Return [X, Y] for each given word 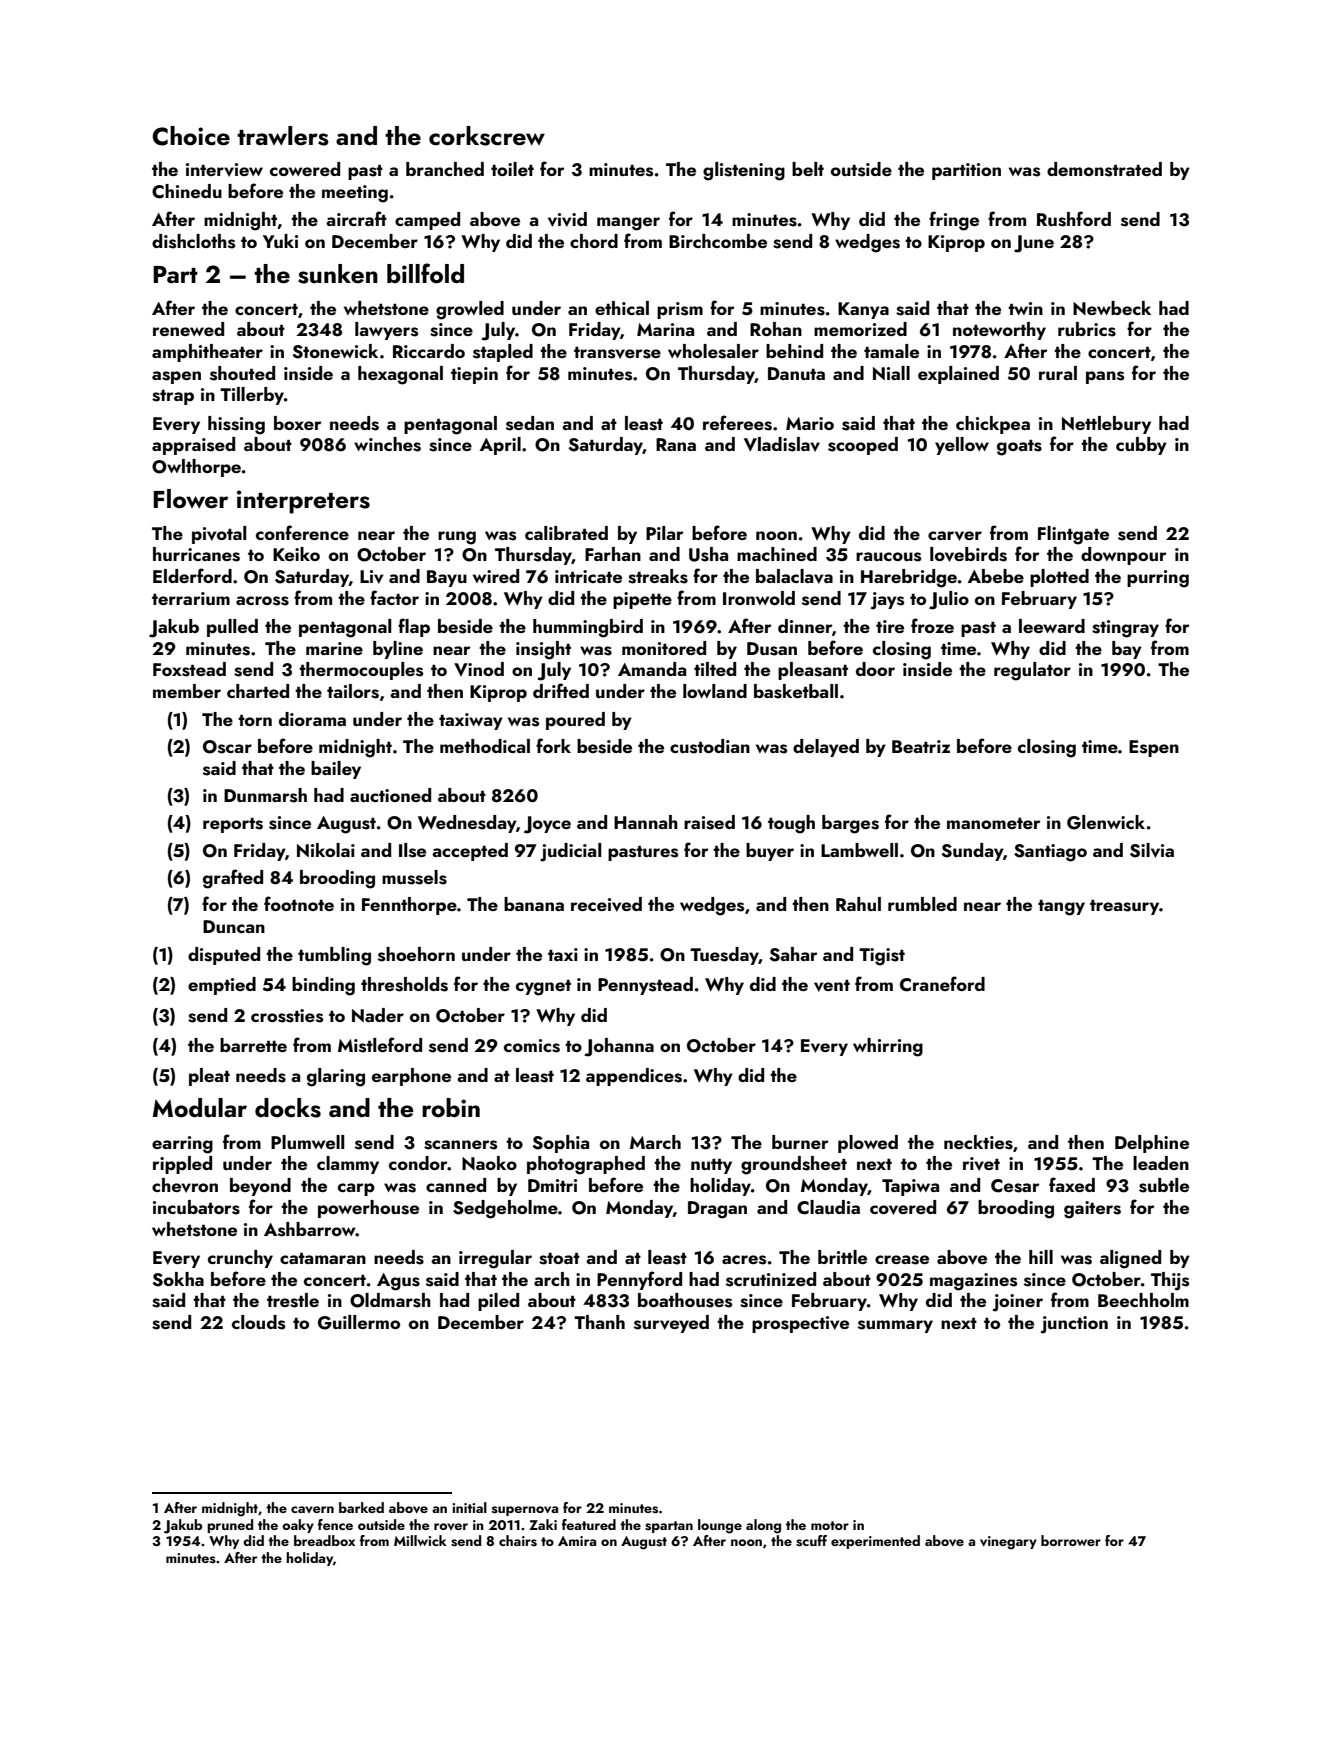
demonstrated [1104, 169]
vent [832, 986]
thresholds [404, 984]
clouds [258, 1322]
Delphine [1152, 1144]
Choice [191, 136]
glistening [744, 171]
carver [955, 536]
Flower [190, 499]
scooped [863, 446]
